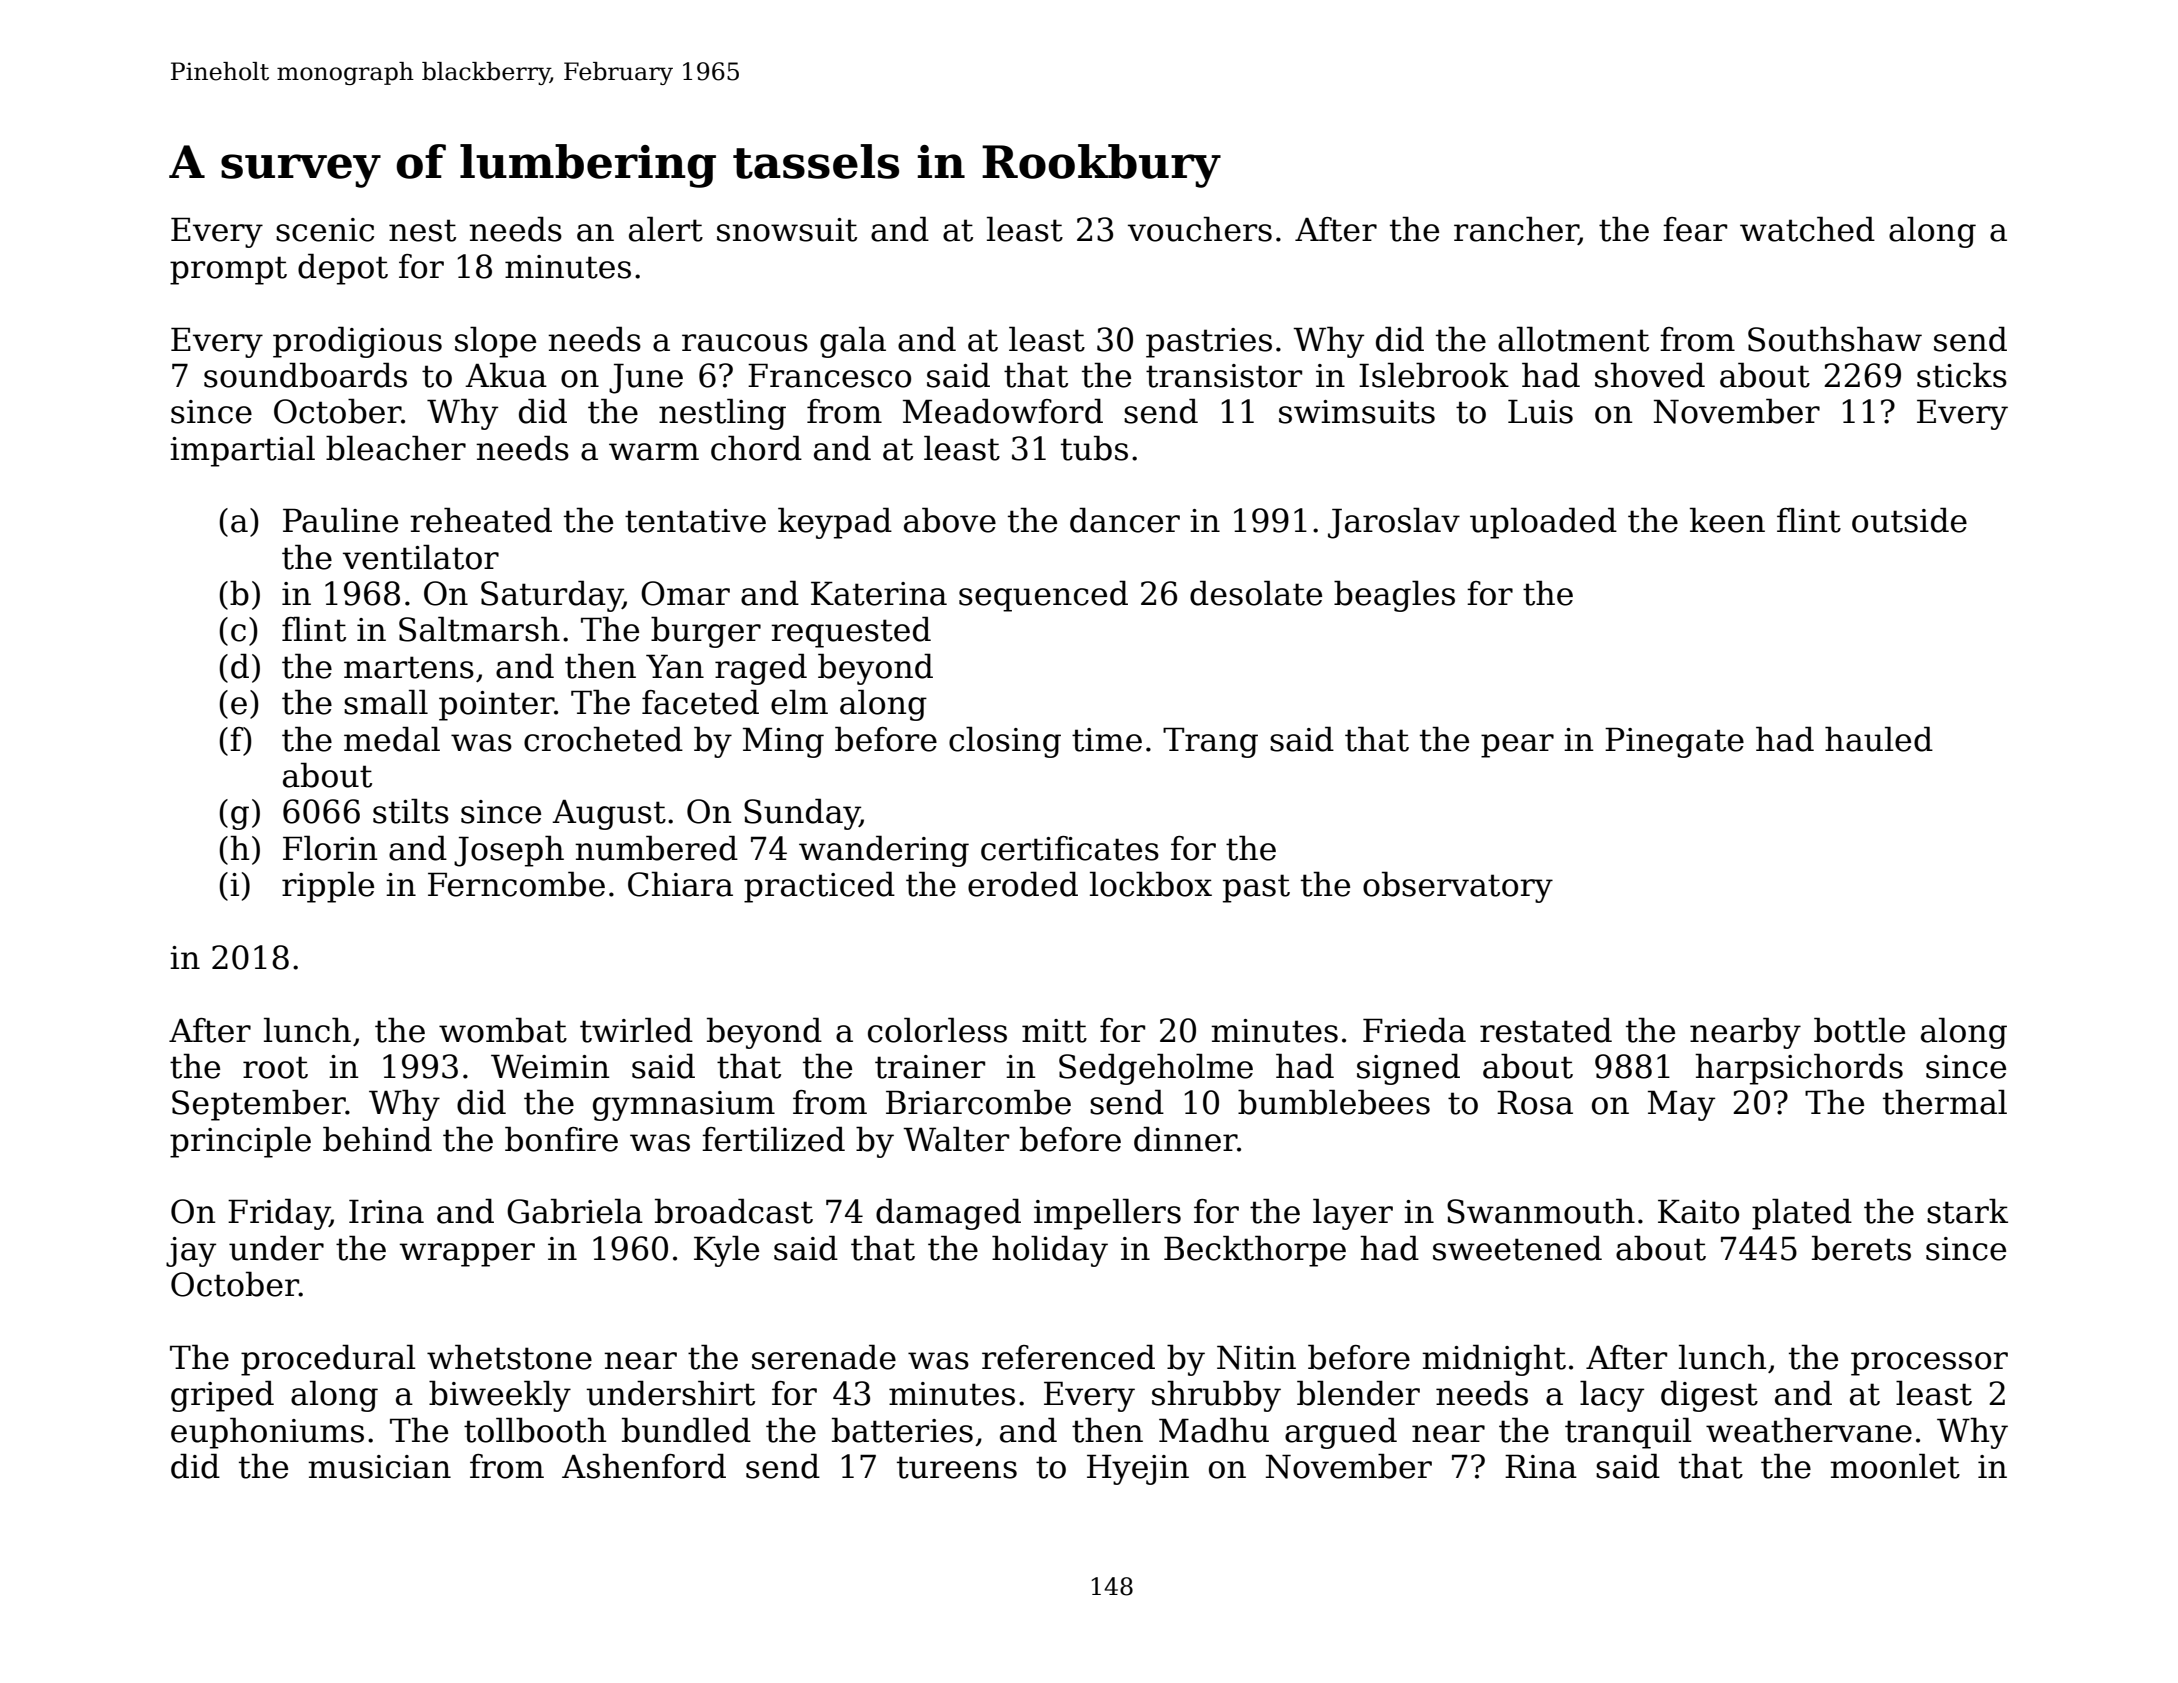 This screenshot has width=2178, height=1683. I want to click on stark, so click(1967, 1211).
